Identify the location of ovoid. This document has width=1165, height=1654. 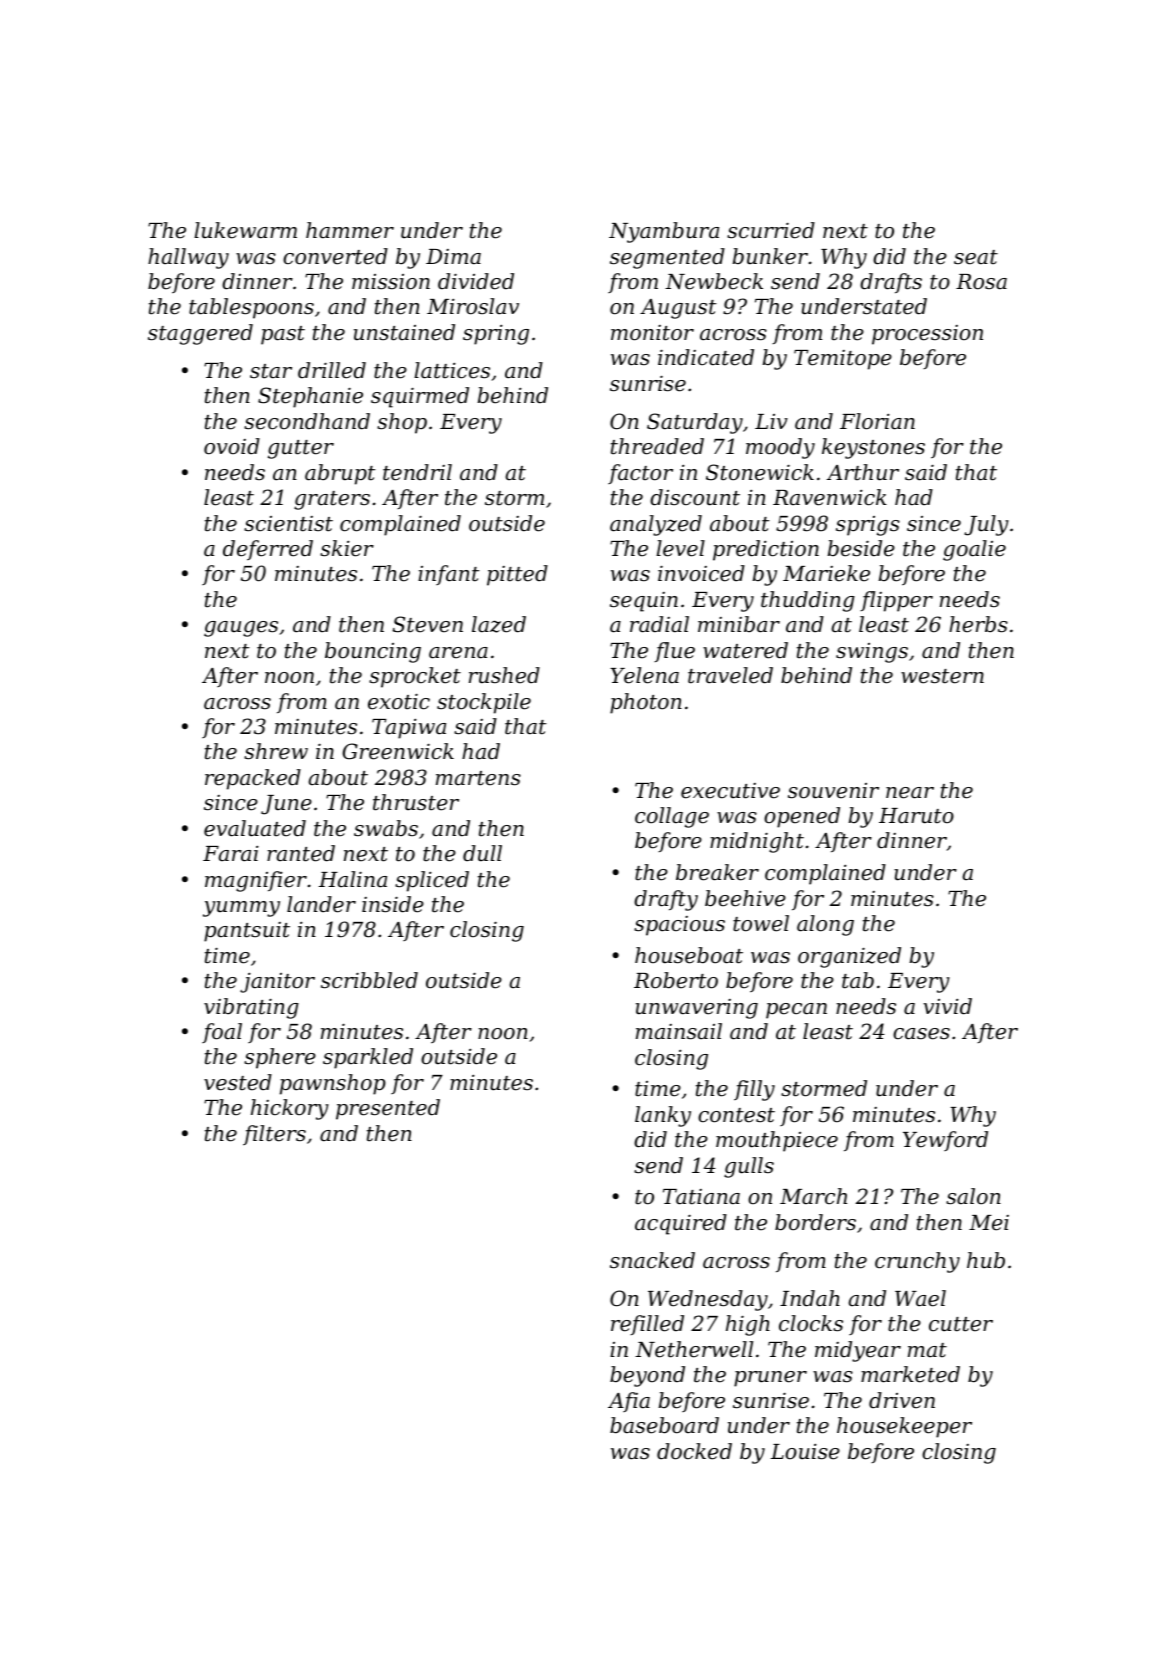
(232, 446).
